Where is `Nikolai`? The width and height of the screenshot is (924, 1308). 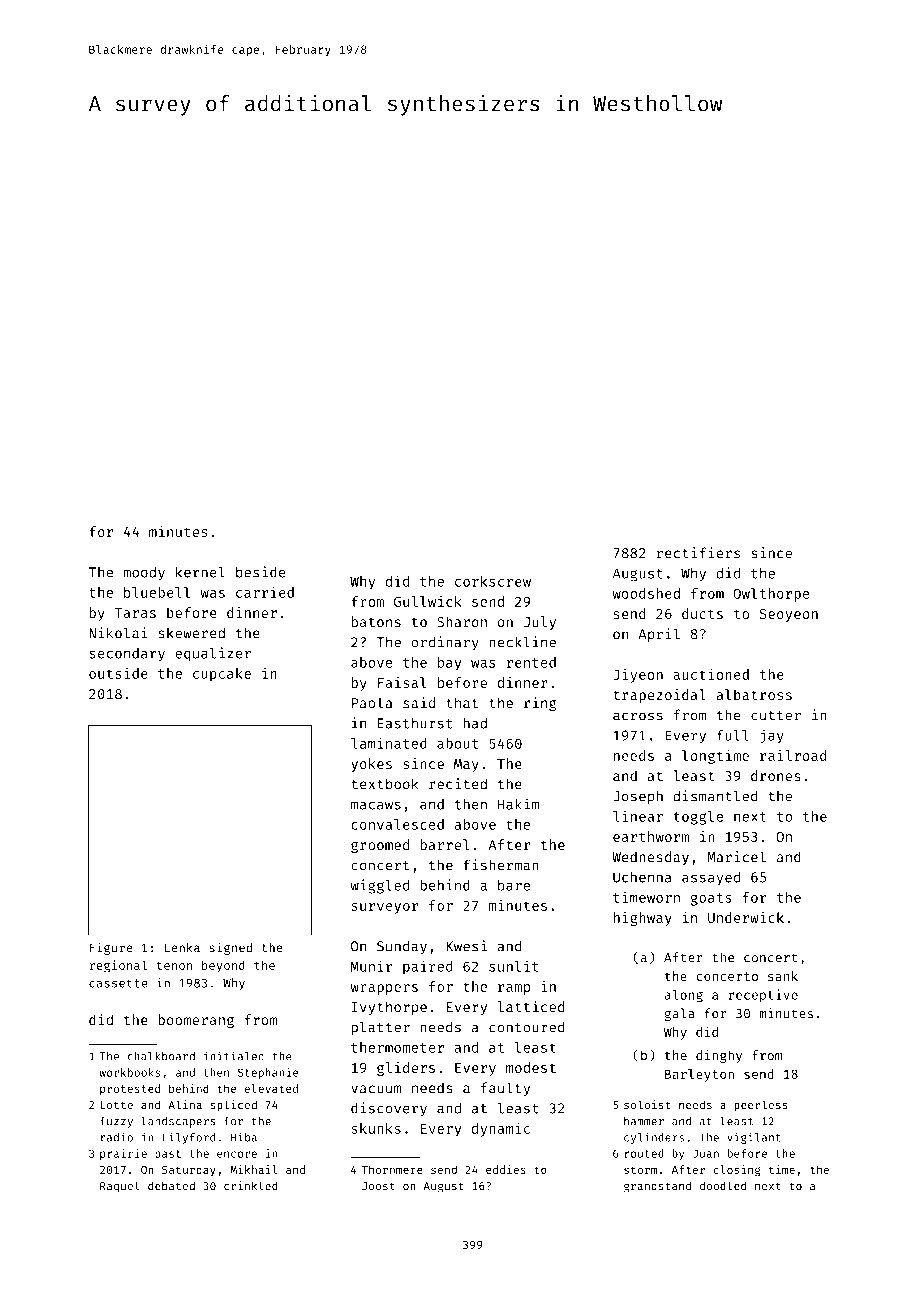 Nikolai is located at coordinates (118, 633).
